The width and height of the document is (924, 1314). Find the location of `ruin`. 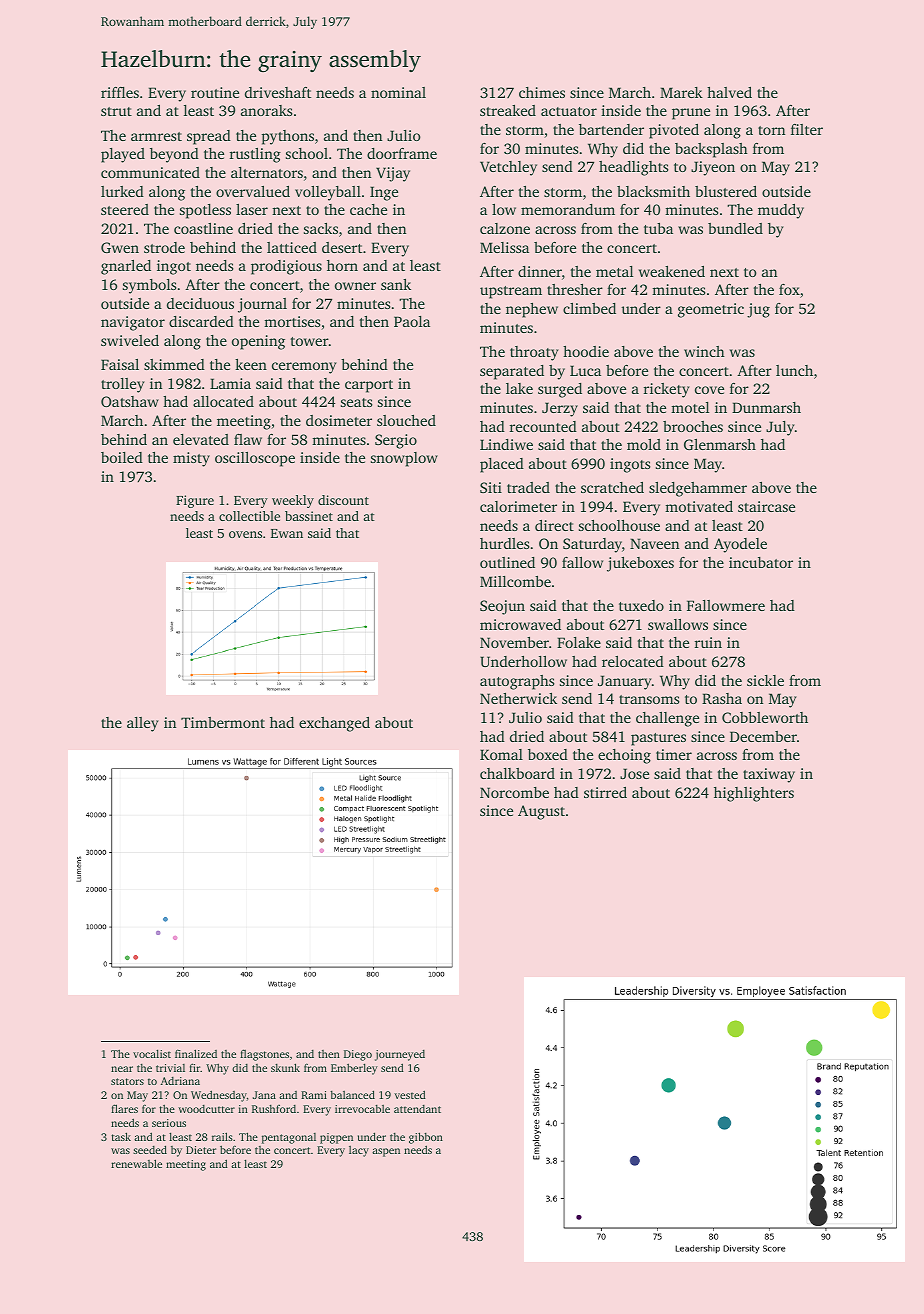

ruin is located at coordinates (708, 642).
